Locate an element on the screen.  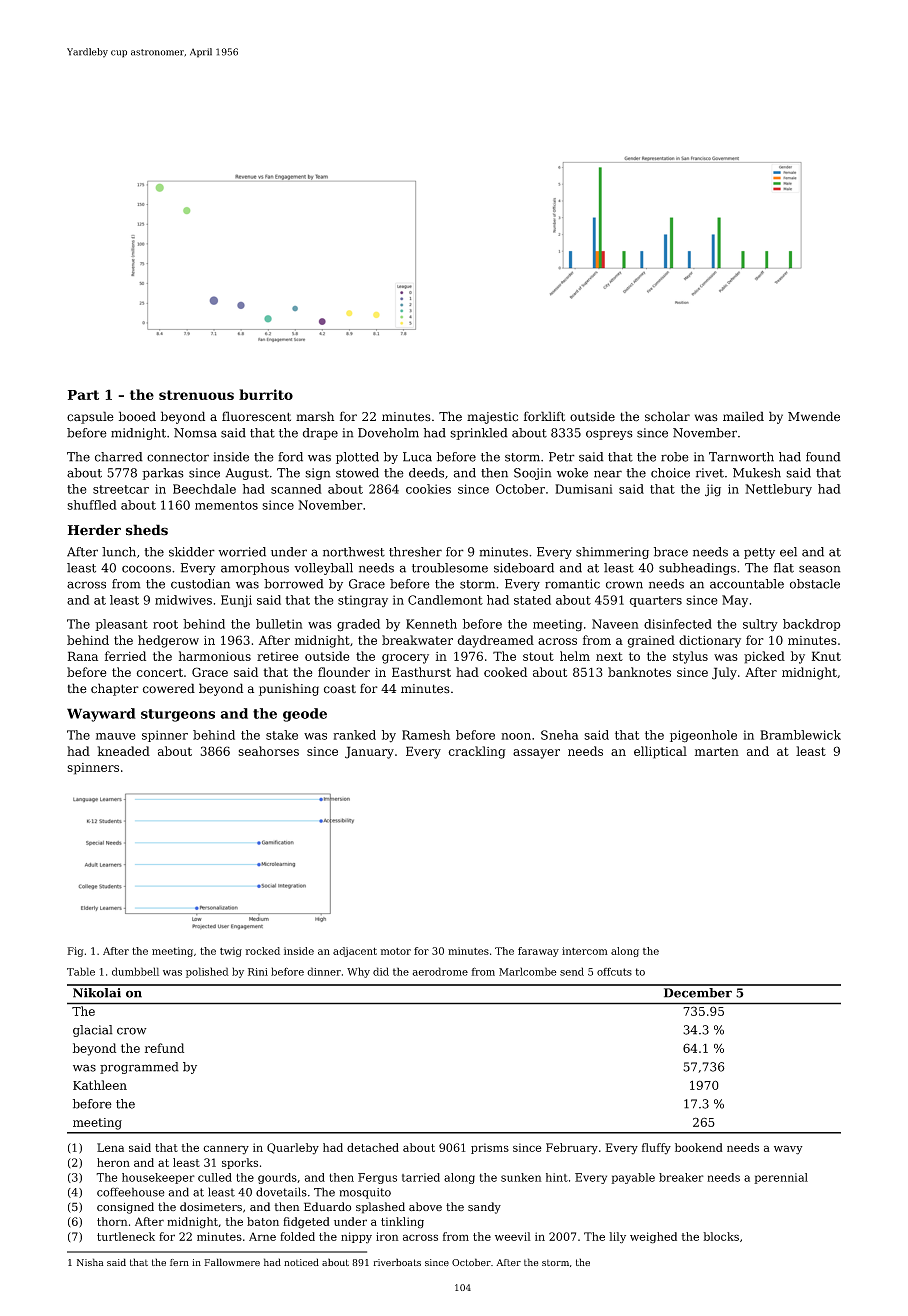
Herder is located at coordinates (94, 530).
